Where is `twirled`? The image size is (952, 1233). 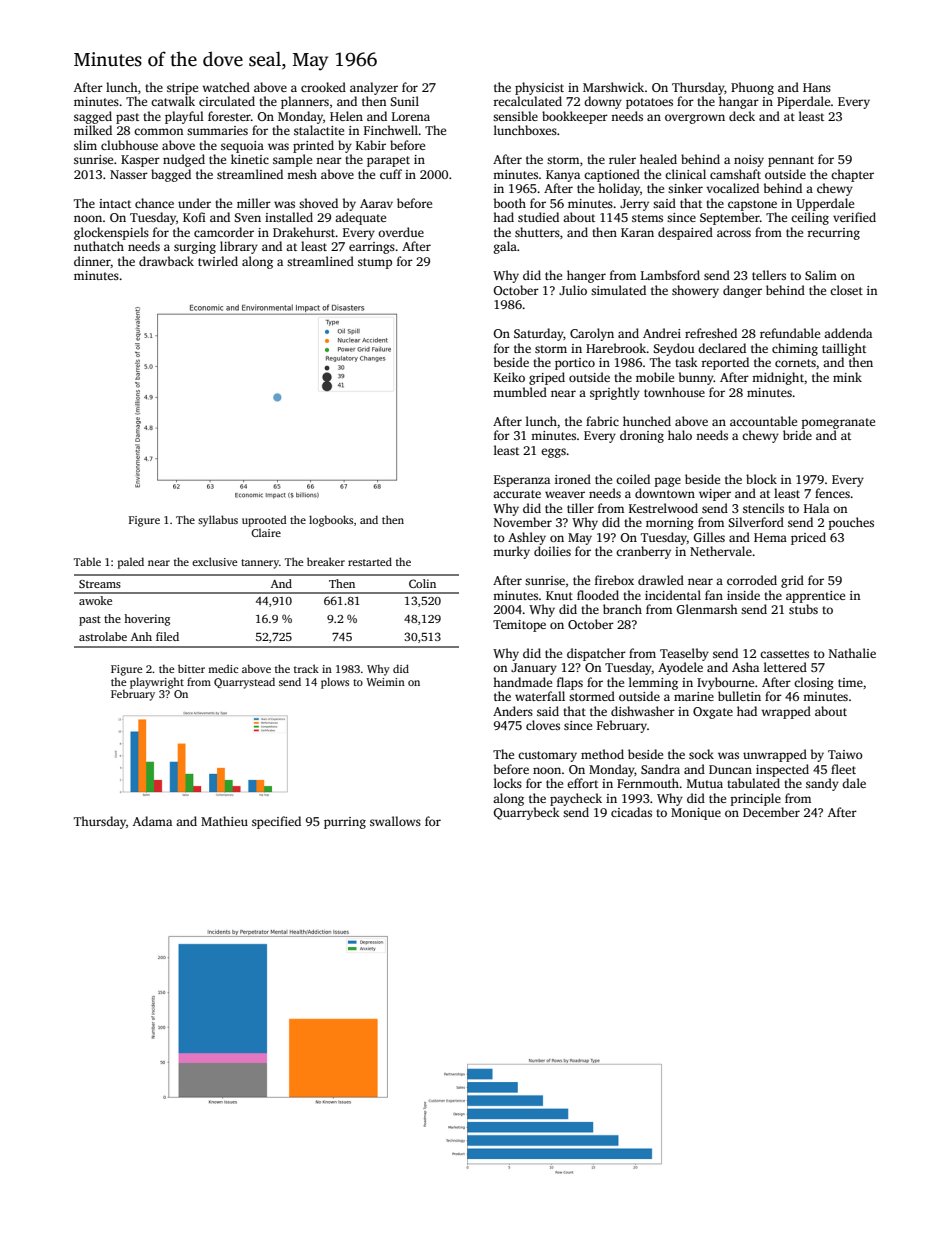
twirled is located at coordinates (218, 261).
